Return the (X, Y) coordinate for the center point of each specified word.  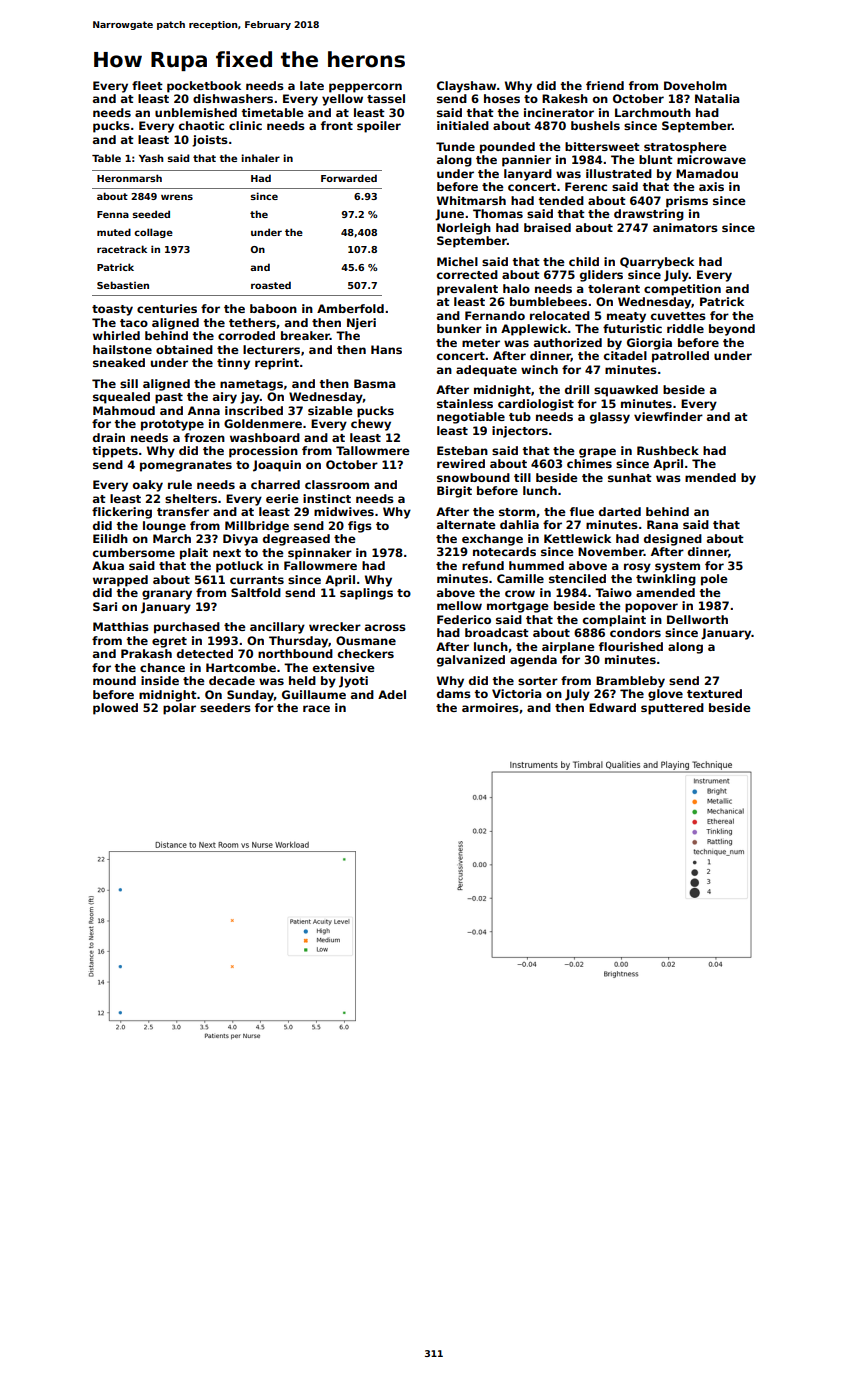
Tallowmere (373, 450)
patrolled (680, 357)
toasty (112, 310)
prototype (172, 425)
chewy (371, 425)
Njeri (361, 324)
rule (180, 484)
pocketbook (204, 87)
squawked (626, 391)
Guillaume (314, 694)
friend (605, 85)
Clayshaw (466, 87)
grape (597, 453)
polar (179, 709)
